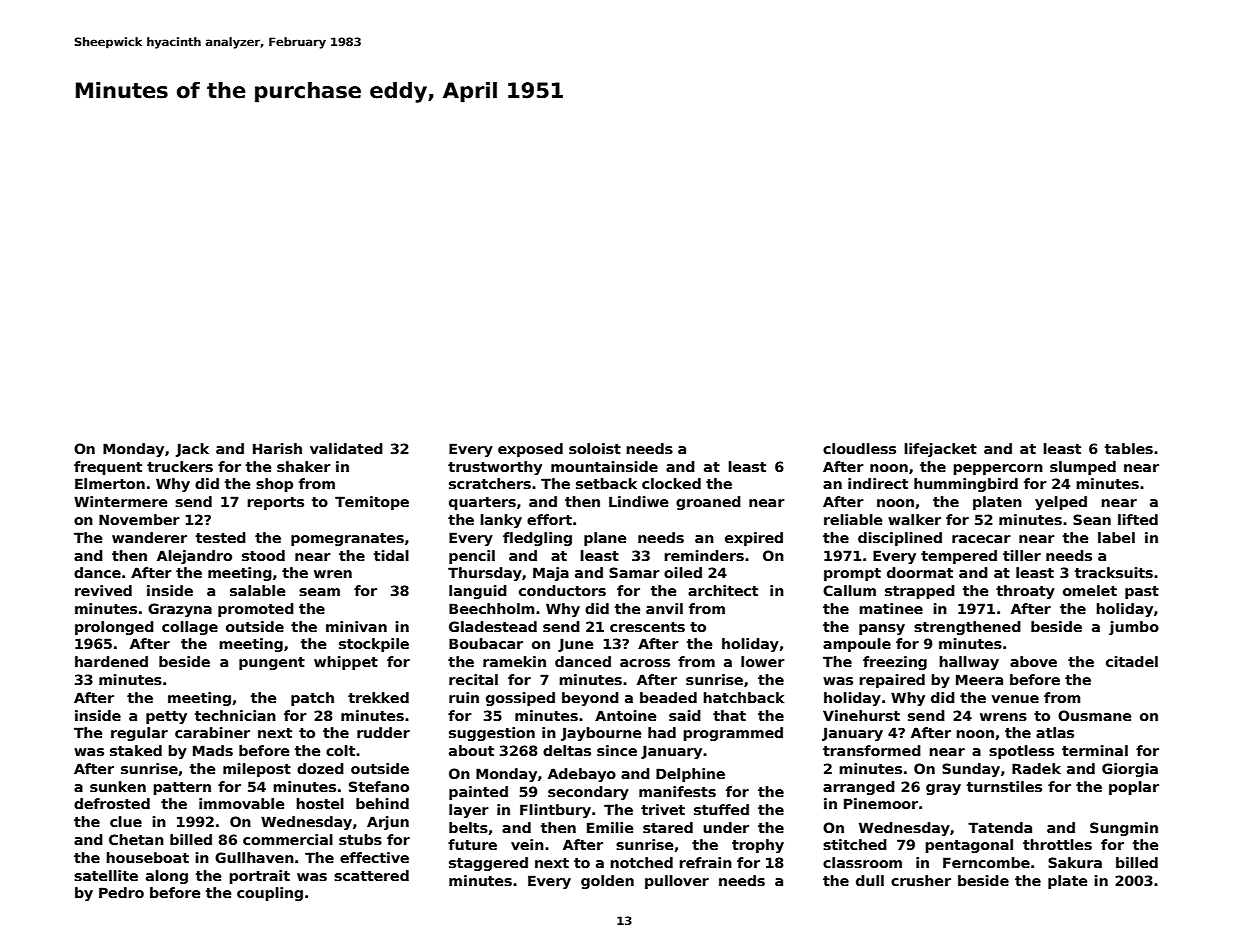 This image has width=1233, height=952. I want to click on freezing, so click(895, 663).
